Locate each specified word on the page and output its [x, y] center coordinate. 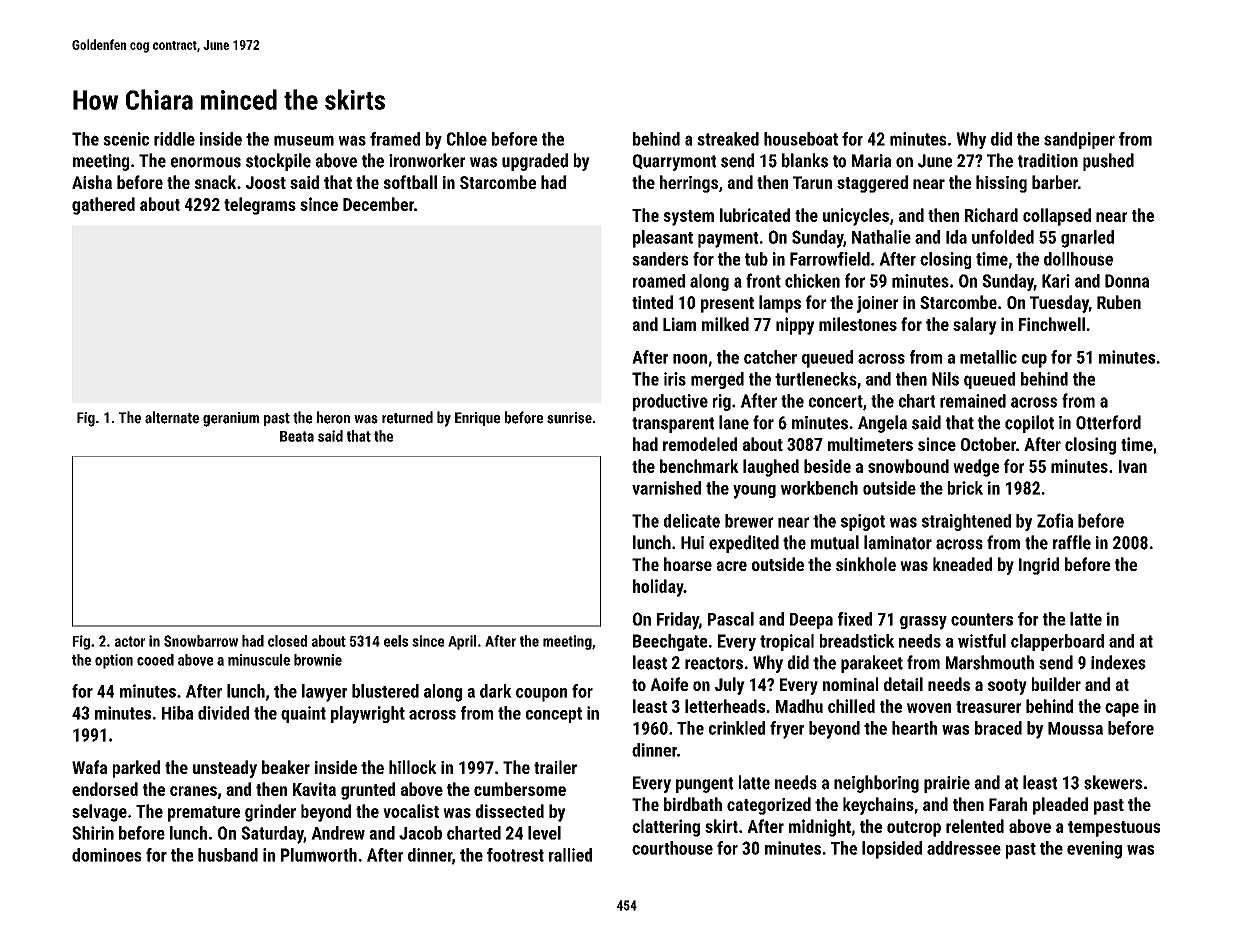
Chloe [467, 139]
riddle [174, 139]
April [462, 642]
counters [982, 619]
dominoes [106, 855]
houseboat [801, 139]
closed [287, 641]
